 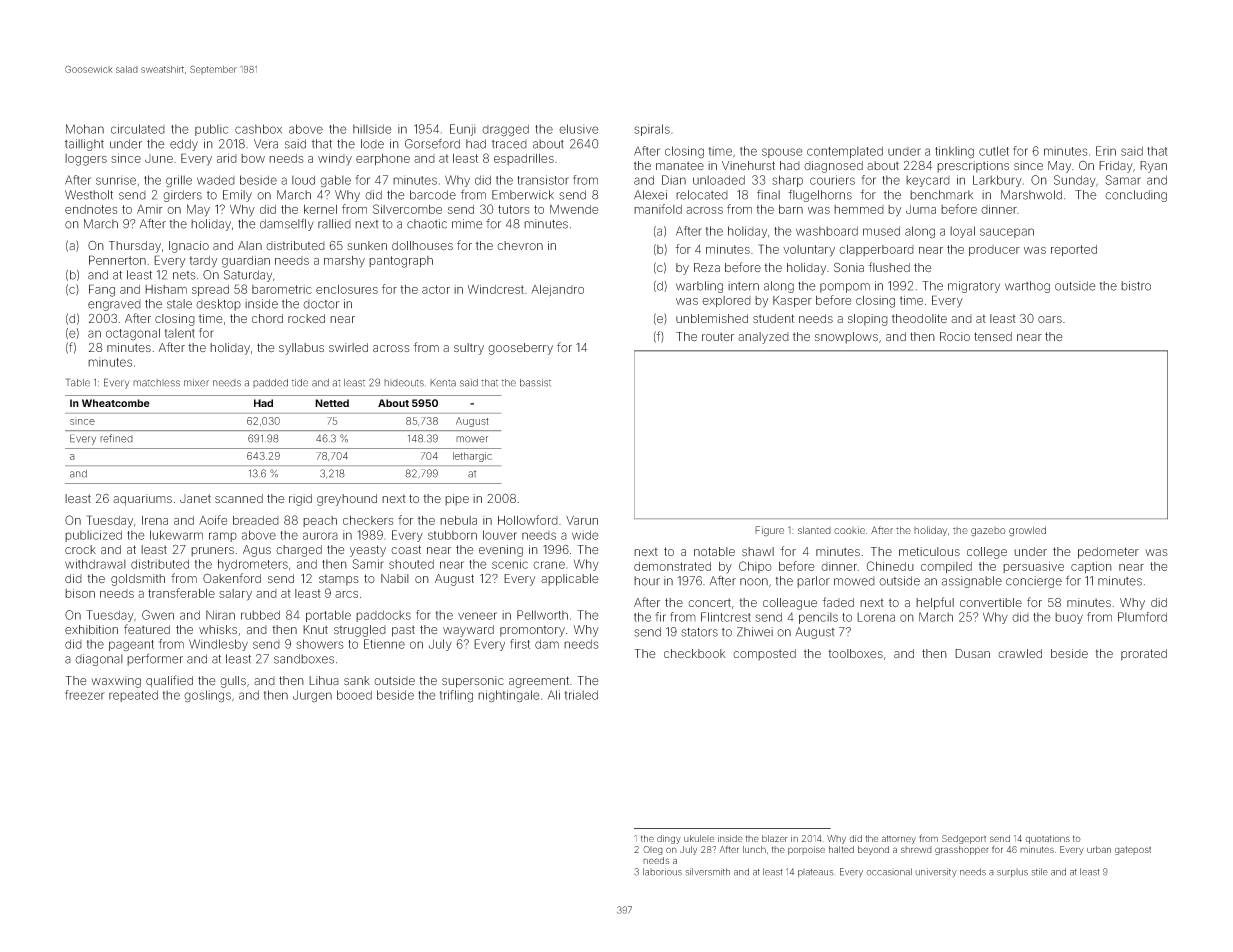 What do you see at coordinates (427, 224) in the screenshot?
I see `chaotic` at bounding box center [427, 224].
